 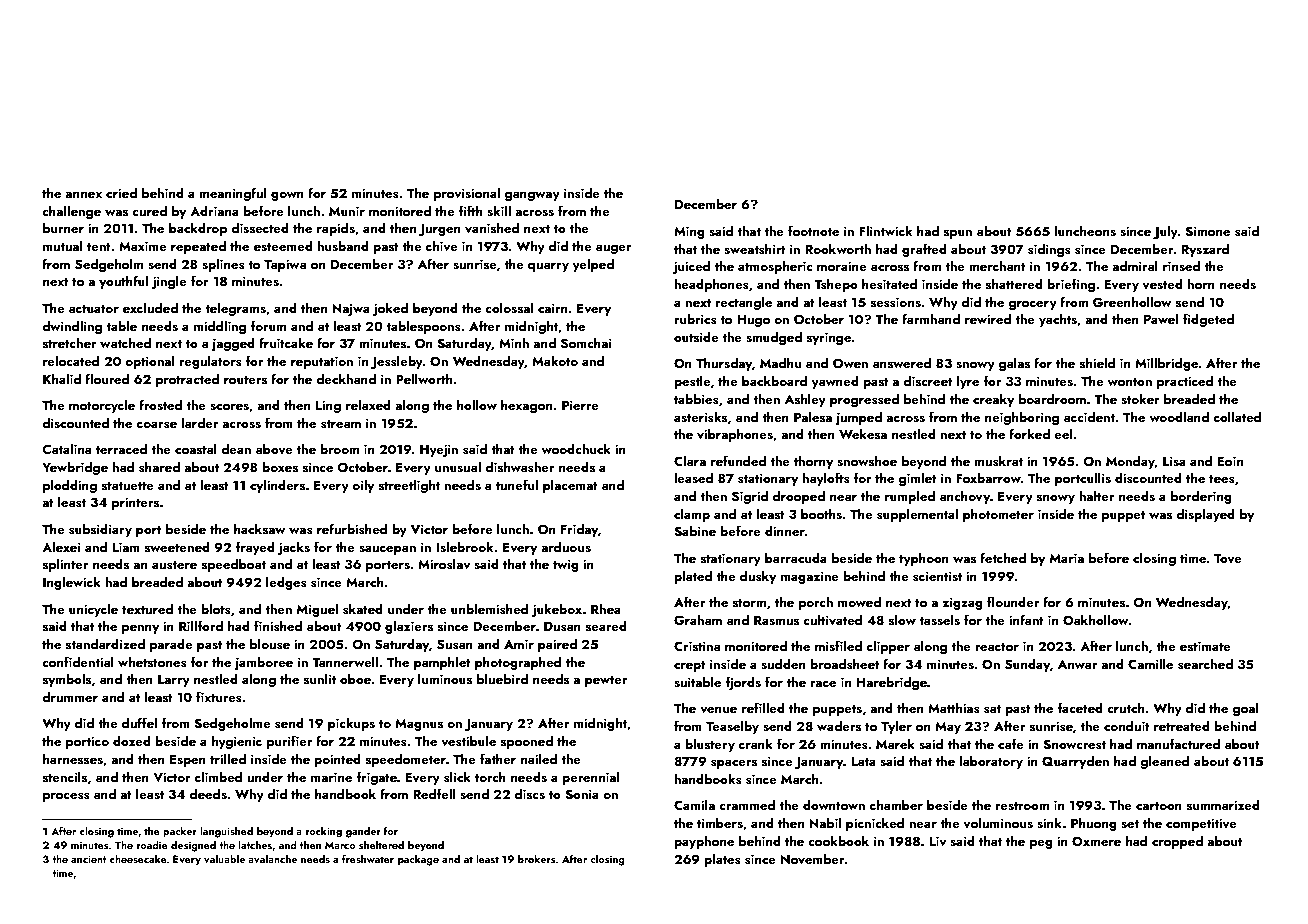 I want to click on Tshepo, so click(x=836, y=285).
